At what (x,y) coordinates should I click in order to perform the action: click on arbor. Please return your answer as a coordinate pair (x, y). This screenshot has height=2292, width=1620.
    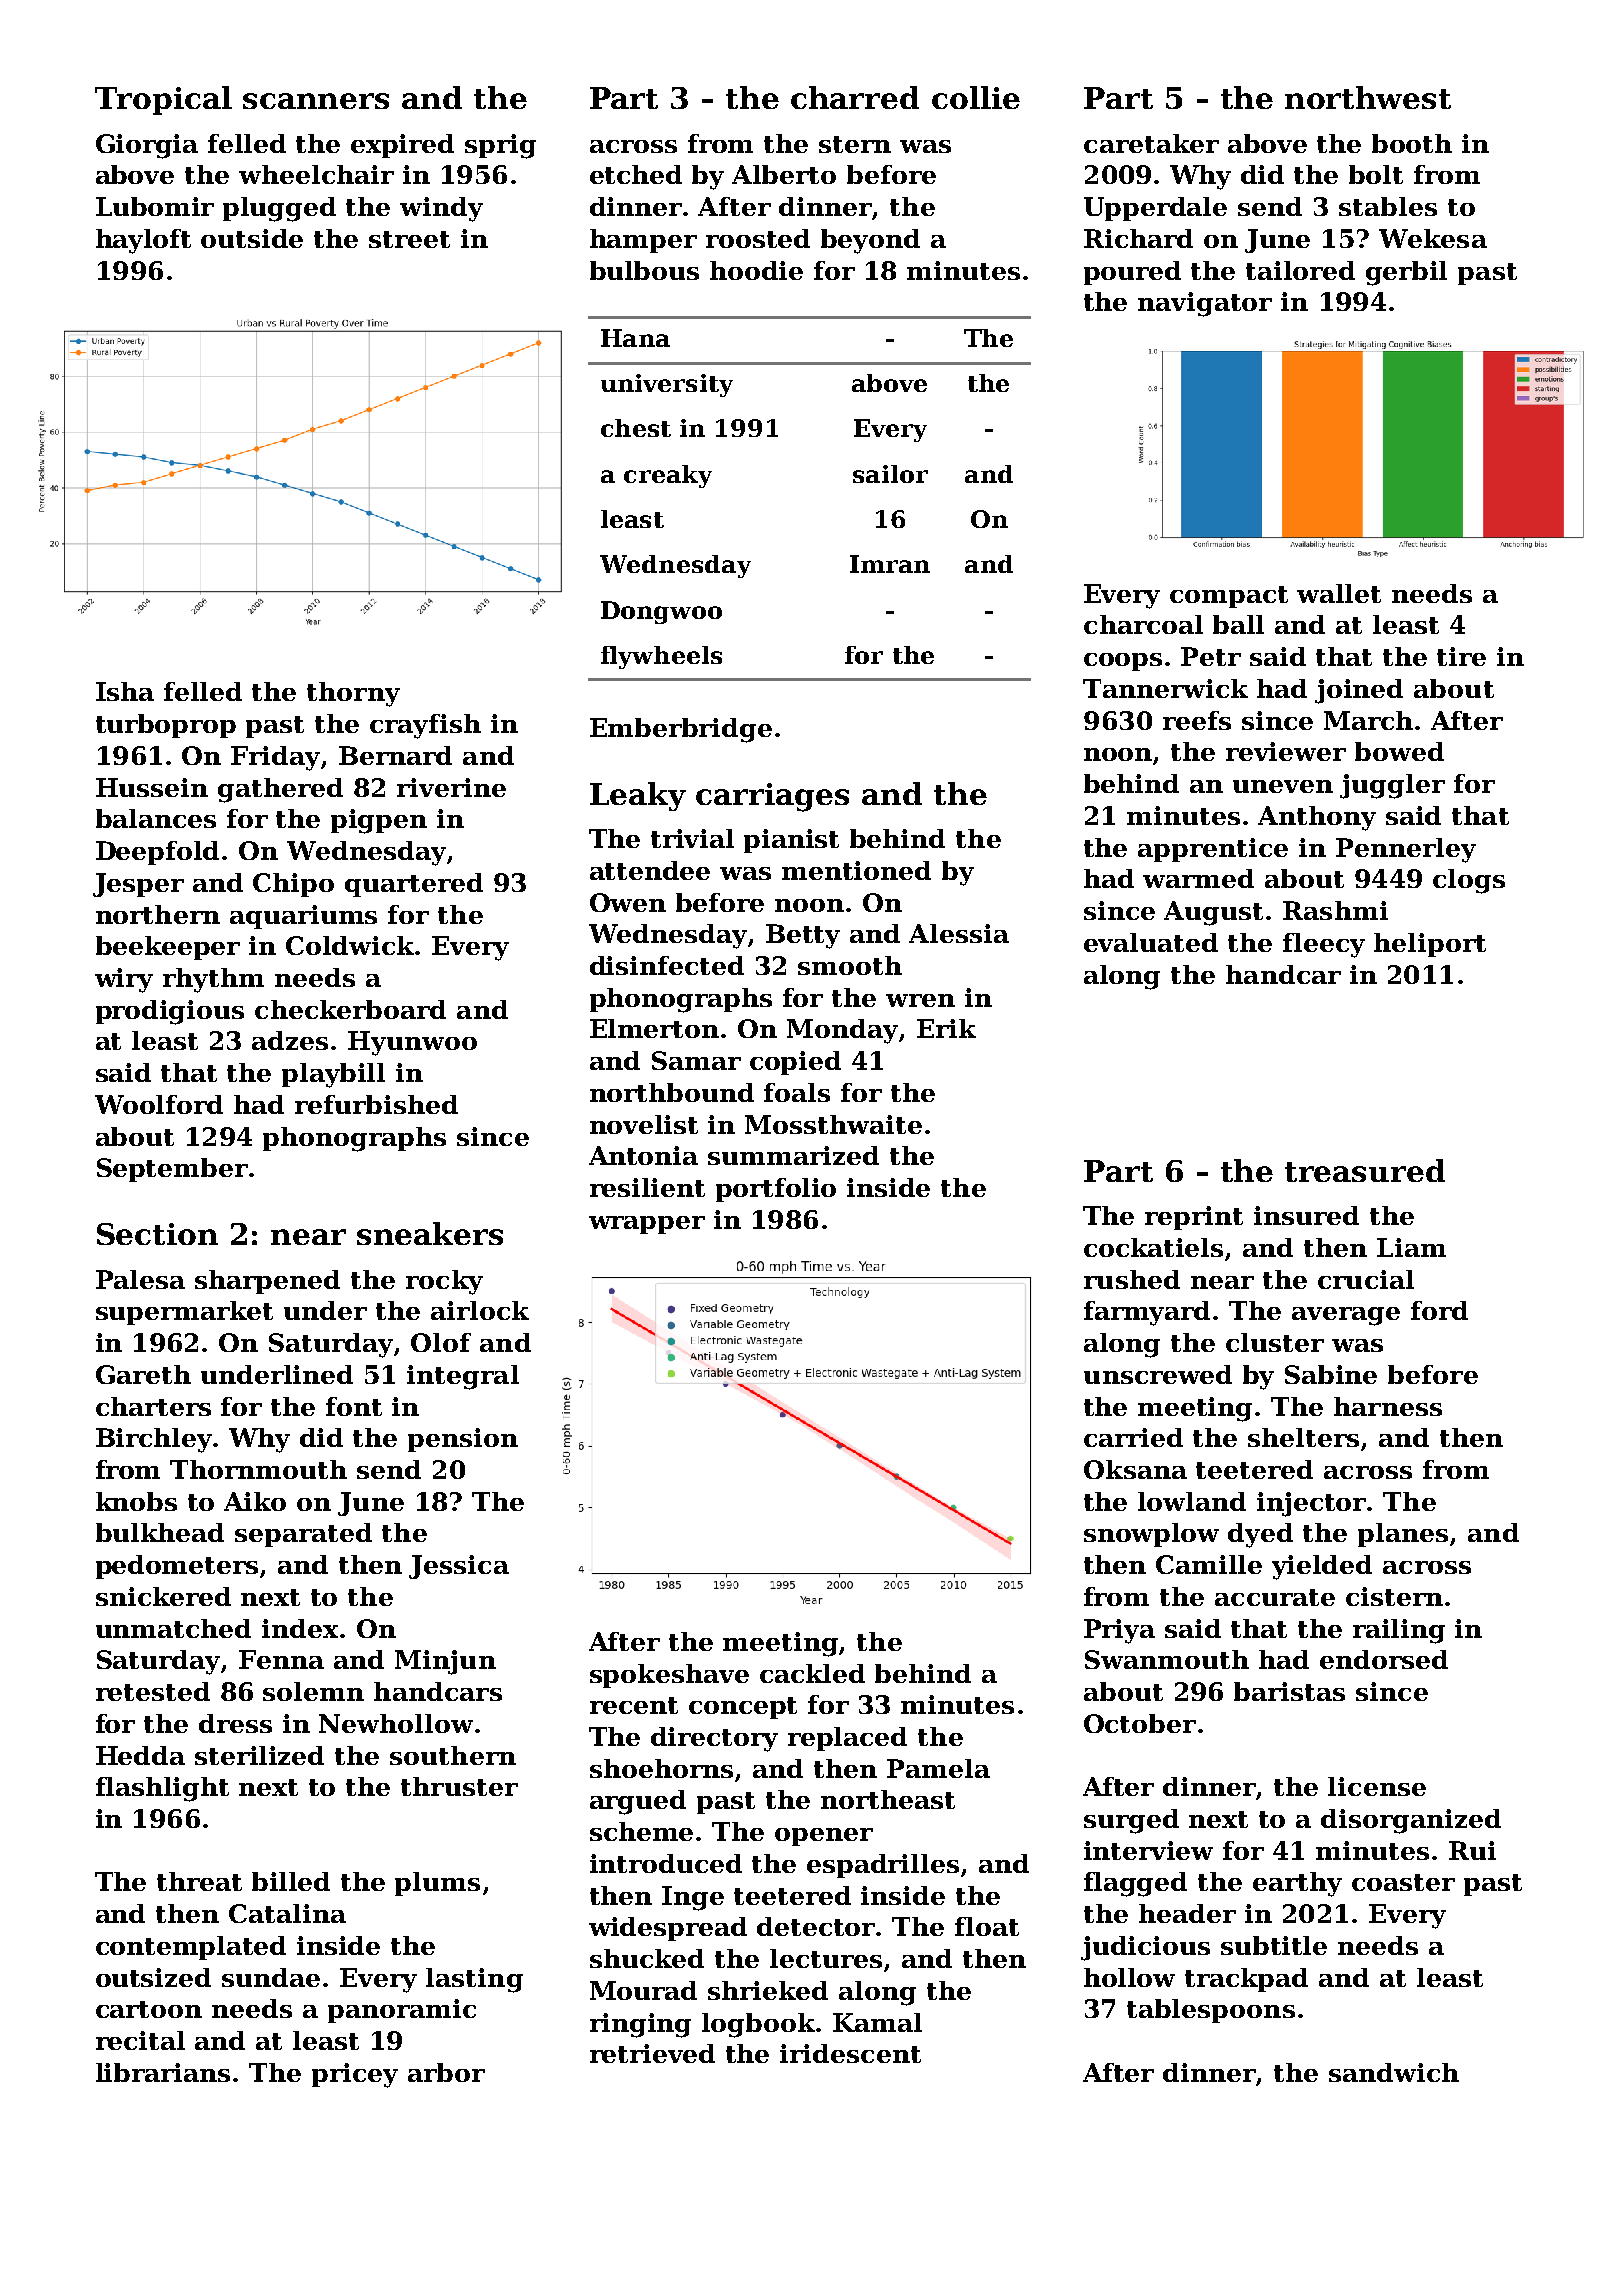
    Looking at the image, I should click on (446, 2072).
